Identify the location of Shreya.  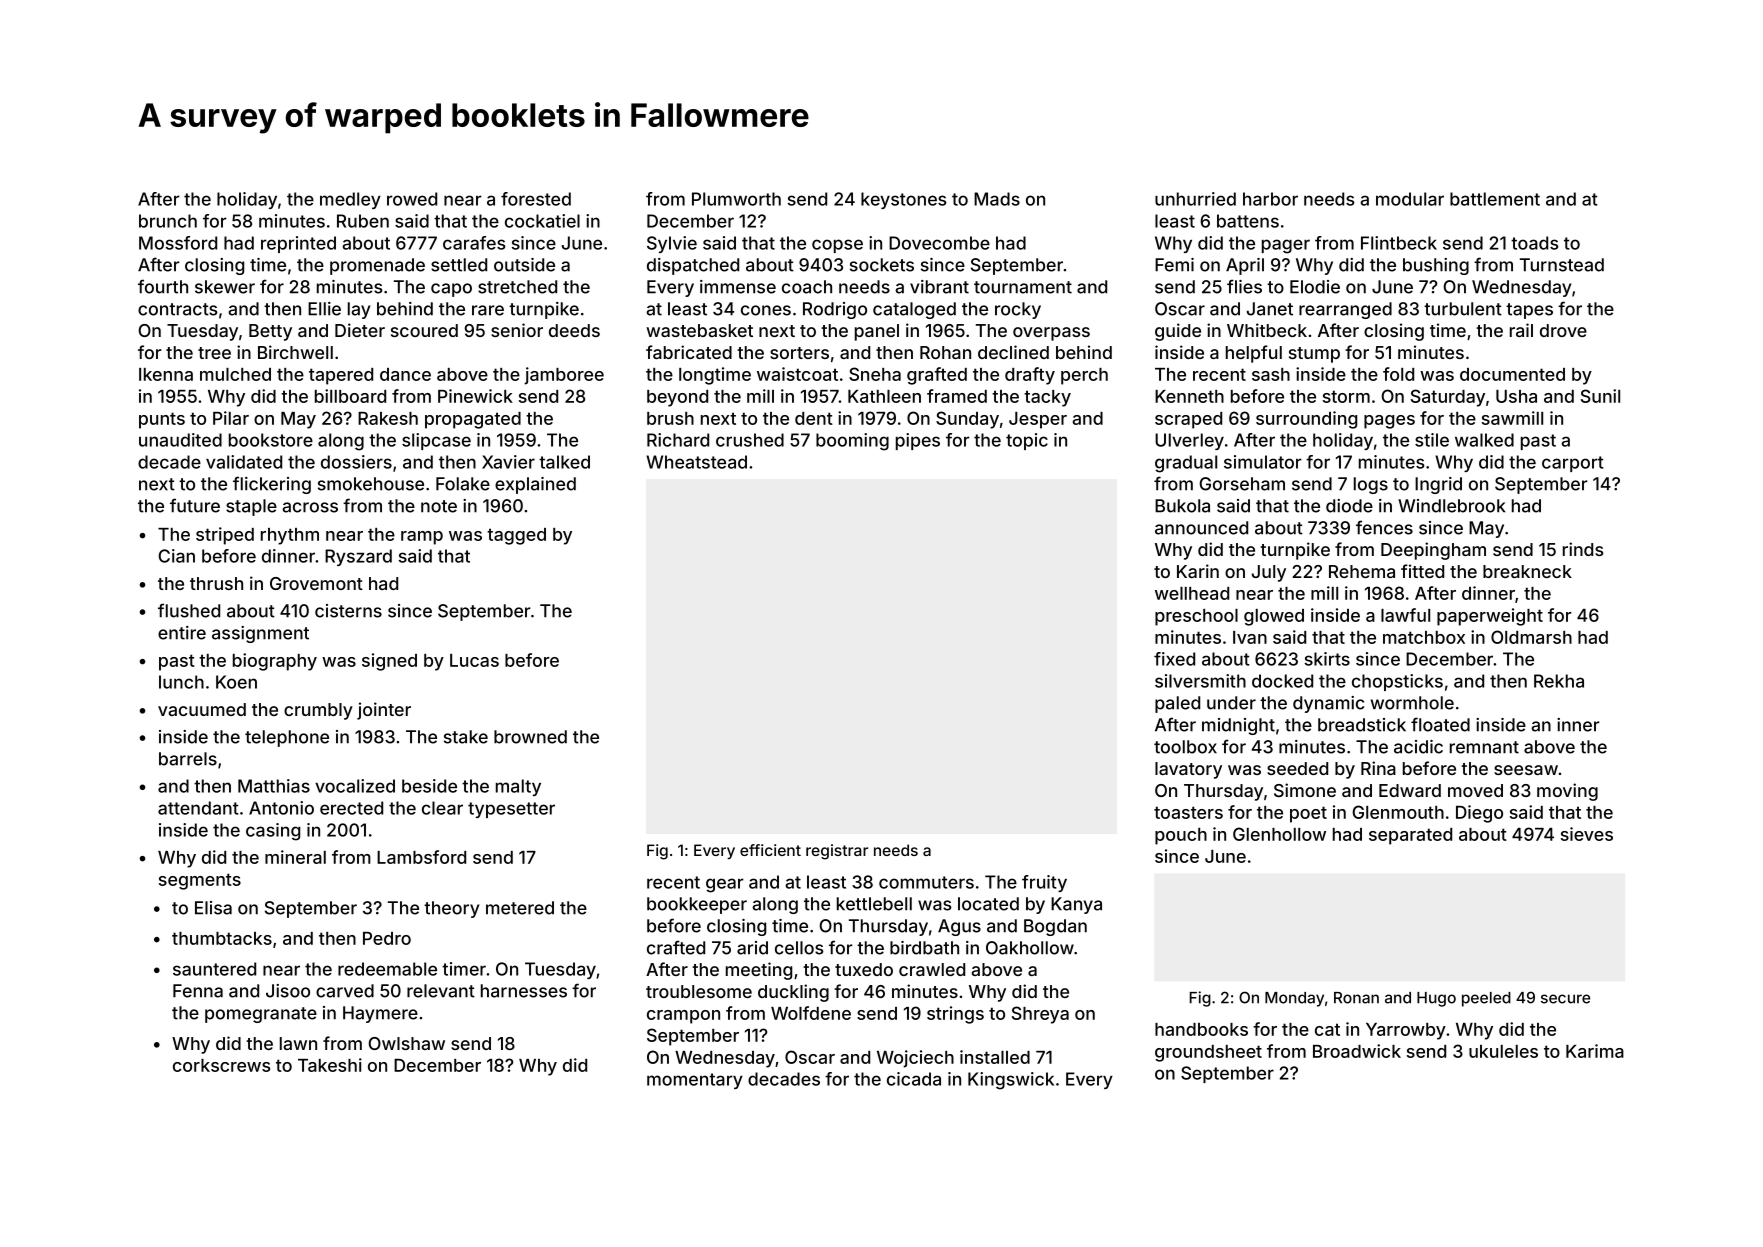
(1040, 1015).
